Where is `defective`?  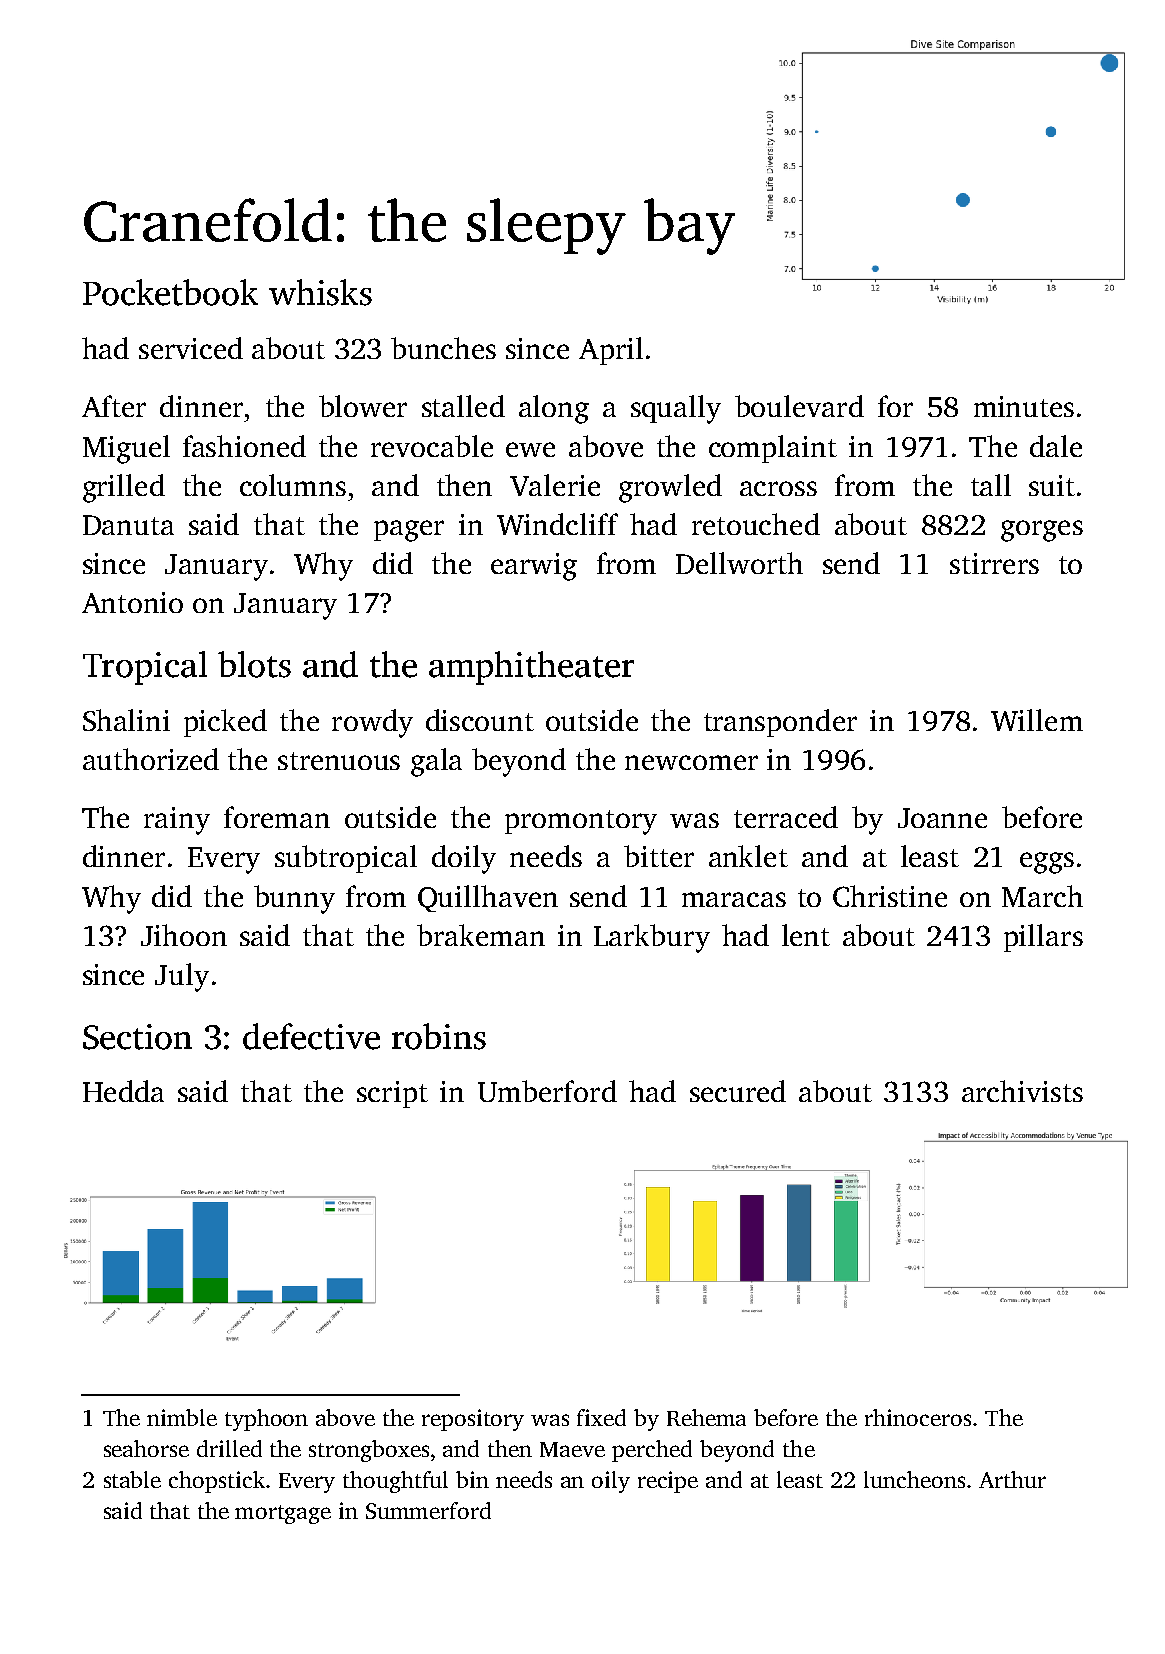 defective is located at coordinates (311, 1036).
